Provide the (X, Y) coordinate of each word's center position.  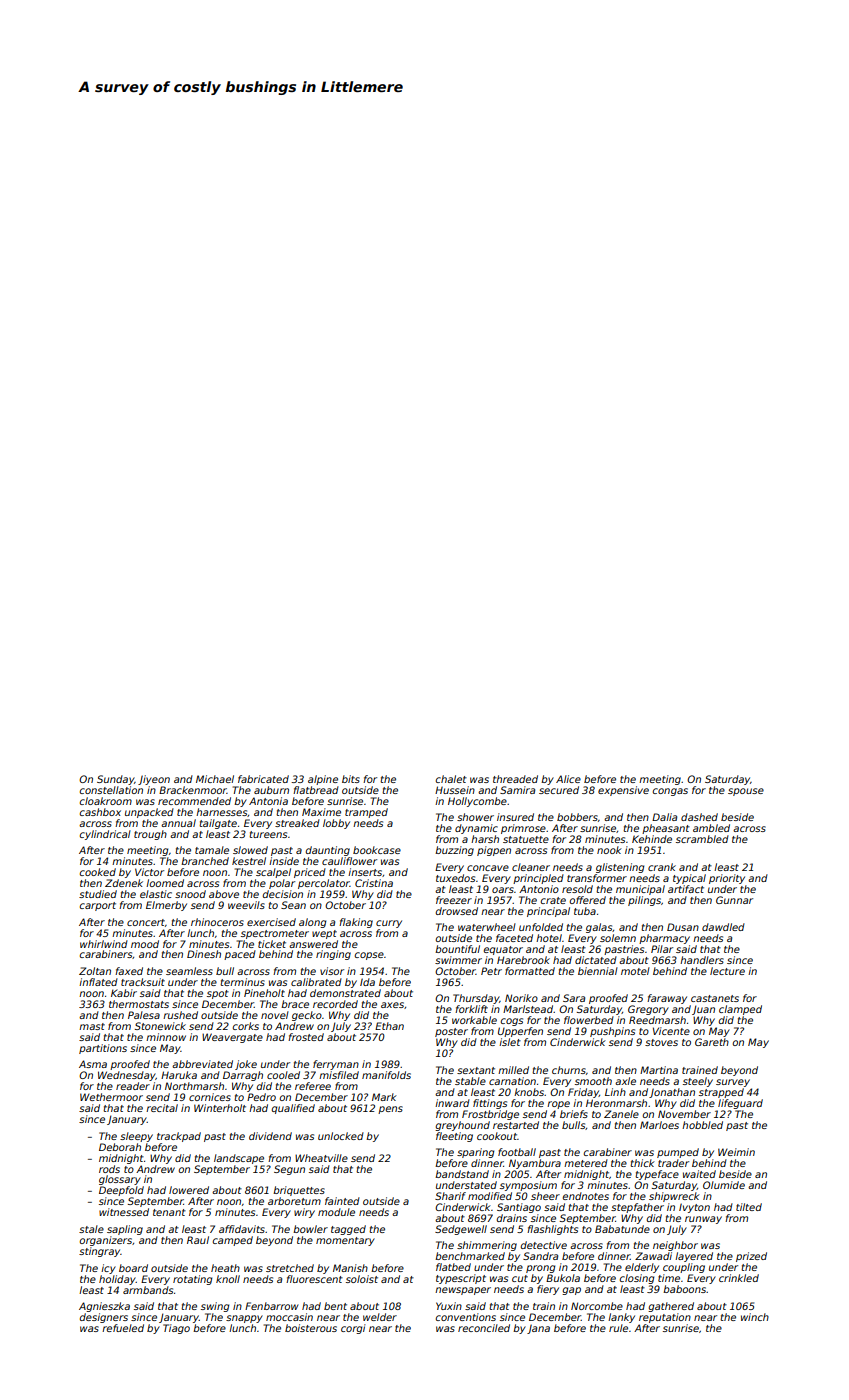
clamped (740, 1010)
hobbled (702, 1125)
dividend (270, 1136)
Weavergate (232, 1038)
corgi (353, 1329)
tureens (268, 834)
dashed (699, 817)
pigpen (494, 851)
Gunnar (734, 900)
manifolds (386, 1075)
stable (470, 1081)
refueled (123, 1328)
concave (488, 868)
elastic (156, 894)
